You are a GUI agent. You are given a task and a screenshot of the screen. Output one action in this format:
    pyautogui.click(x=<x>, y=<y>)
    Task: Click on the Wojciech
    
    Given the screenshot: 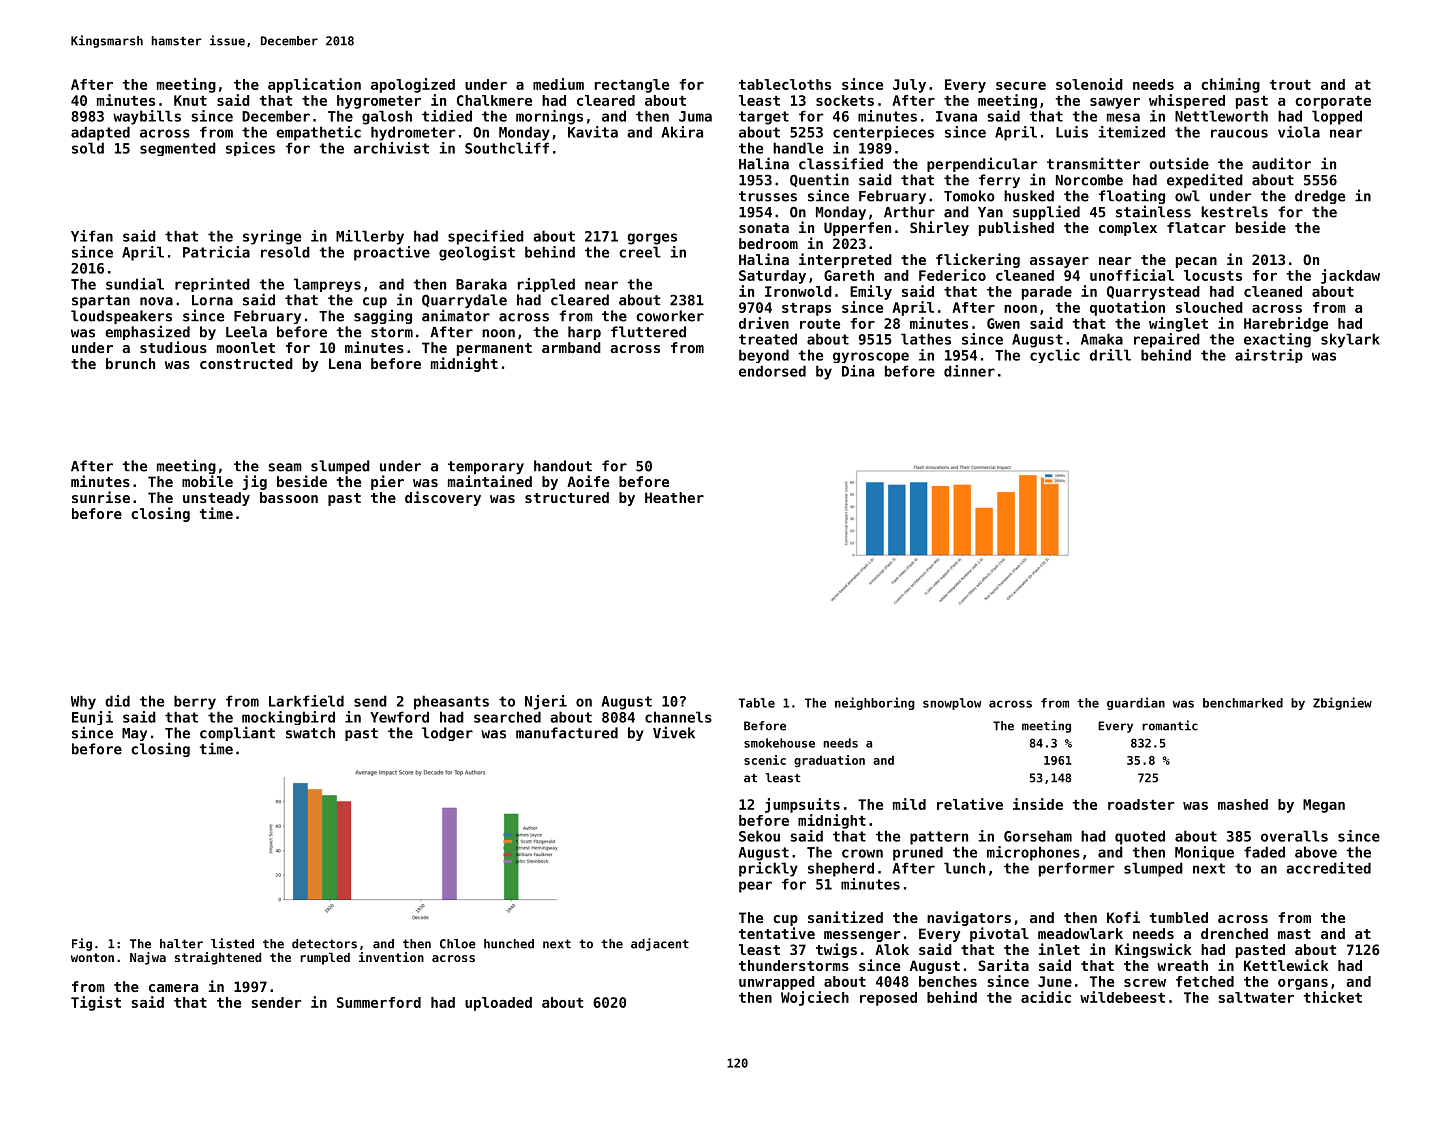 What is the action you would take?
    pyautogui.click(x=815, y=998)
